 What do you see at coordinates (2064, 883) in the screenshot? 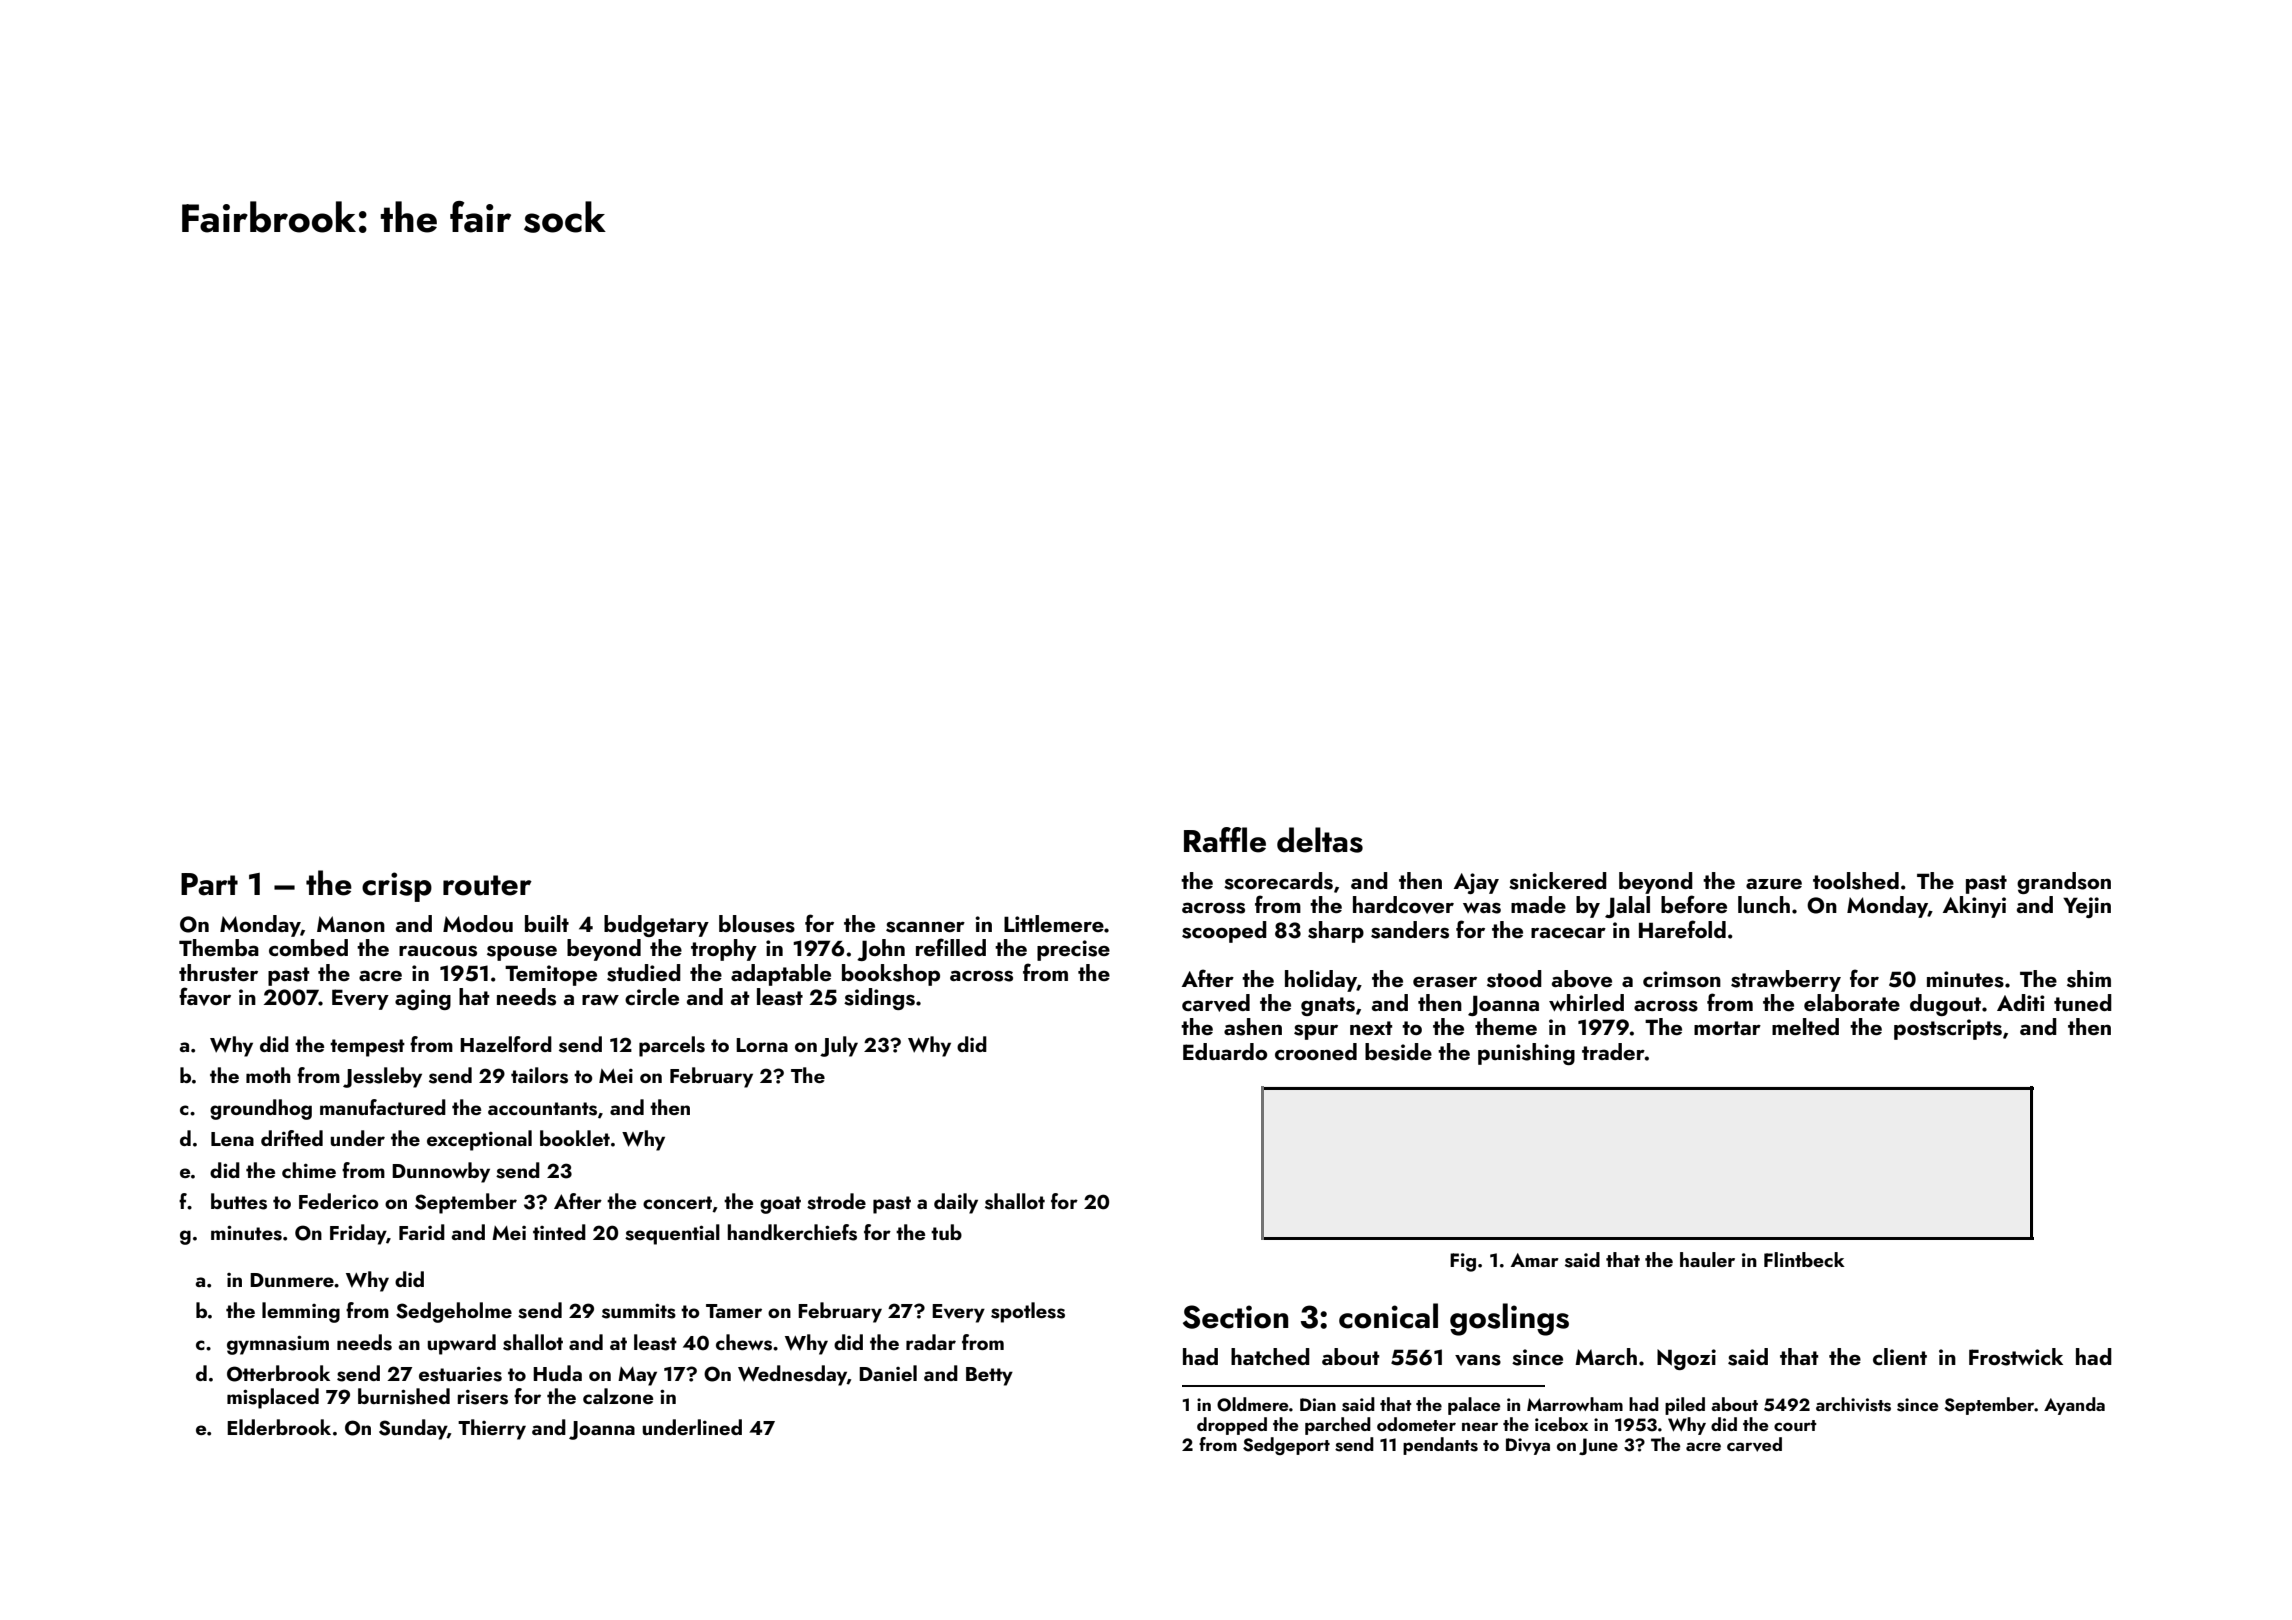
I see `grandson` at bounding box center [2064, 883].
